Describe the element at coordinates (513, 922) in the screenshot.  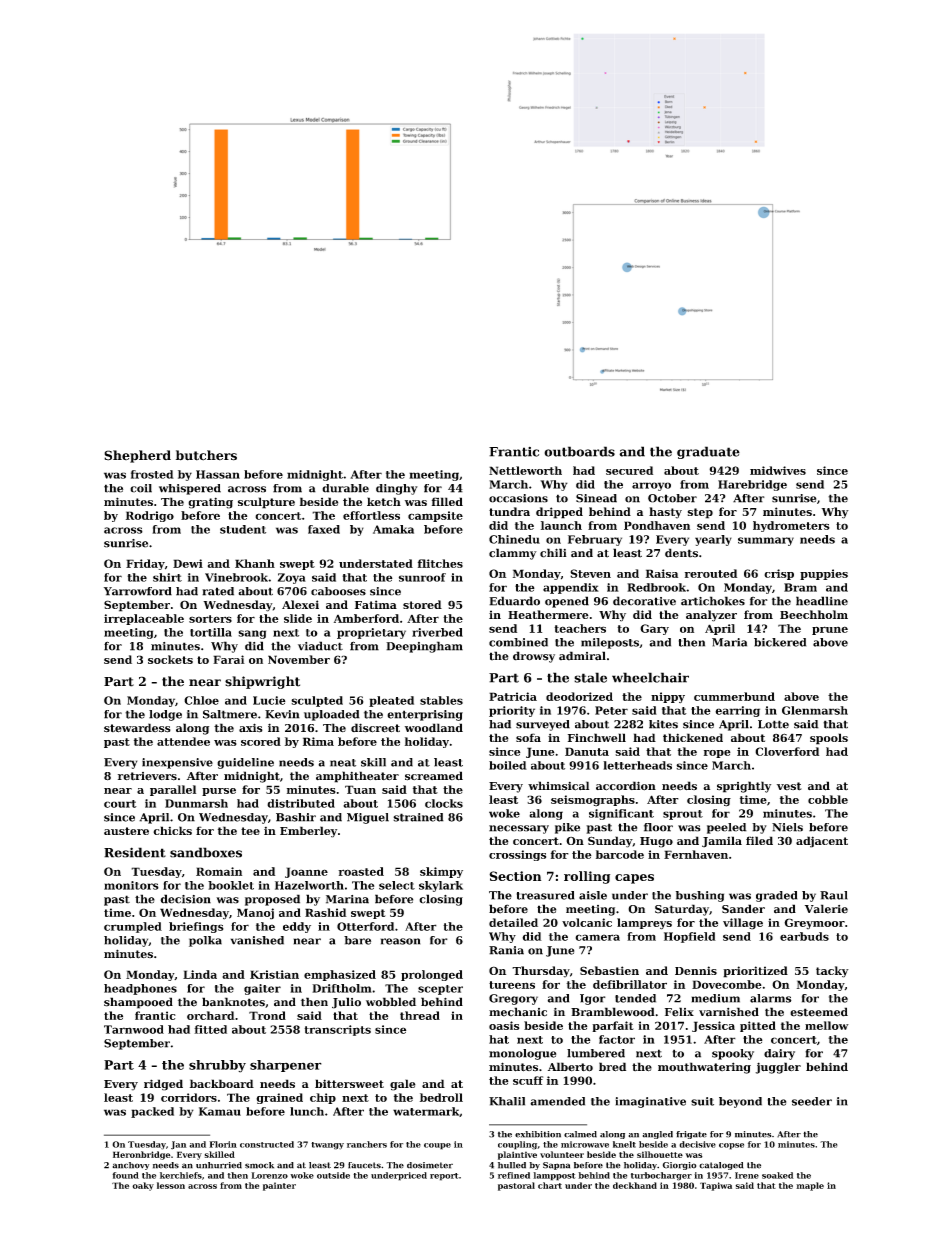
I see `detailed` at that location.
